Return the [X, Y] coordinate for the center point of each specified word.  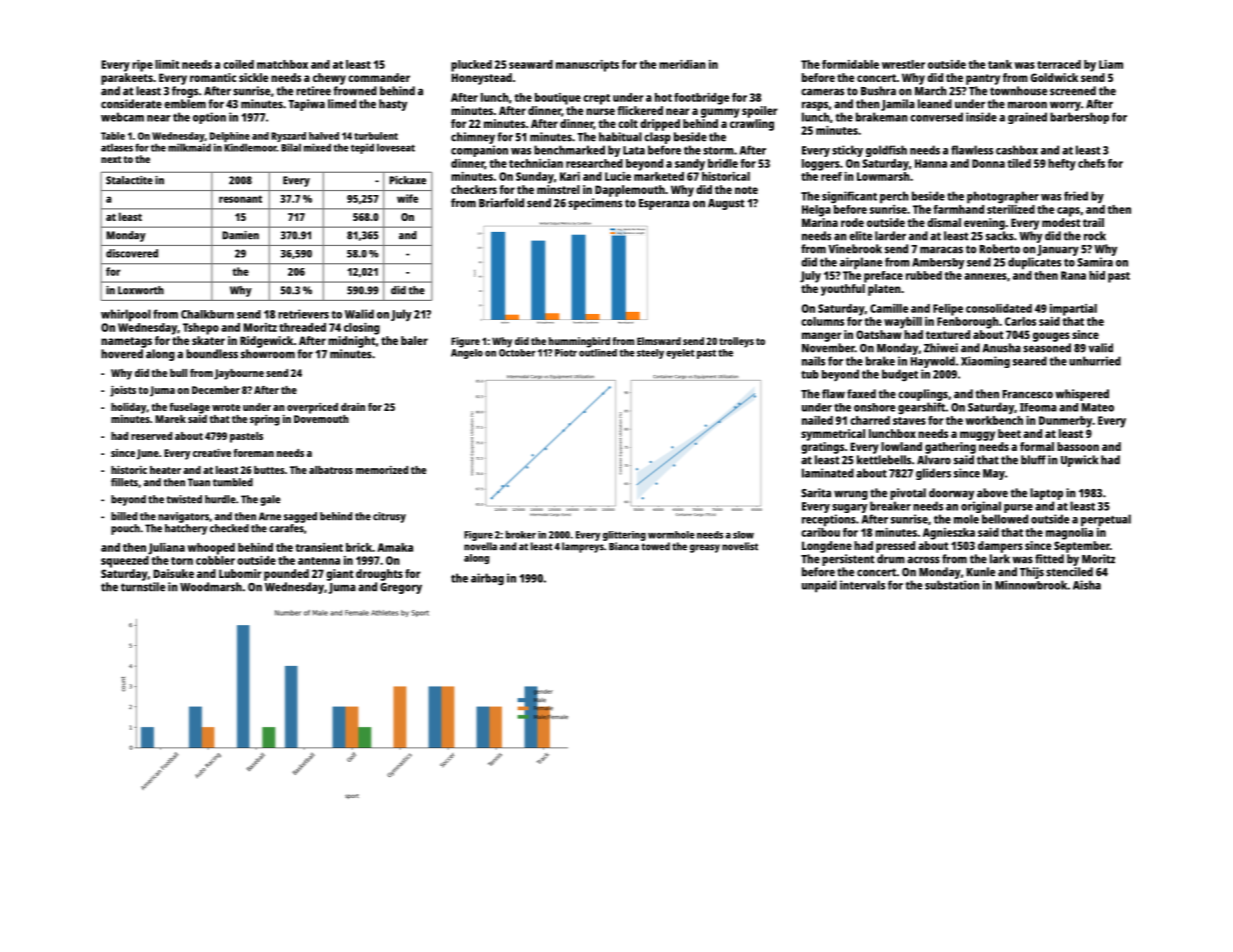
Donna [988, 163]
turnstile [143, 587]
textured [948, 334]
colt [628, 123]
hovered [122, 354]
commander [379, 77]
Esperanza [664, 204]
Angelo [467, 354]
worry [1065, 106]
